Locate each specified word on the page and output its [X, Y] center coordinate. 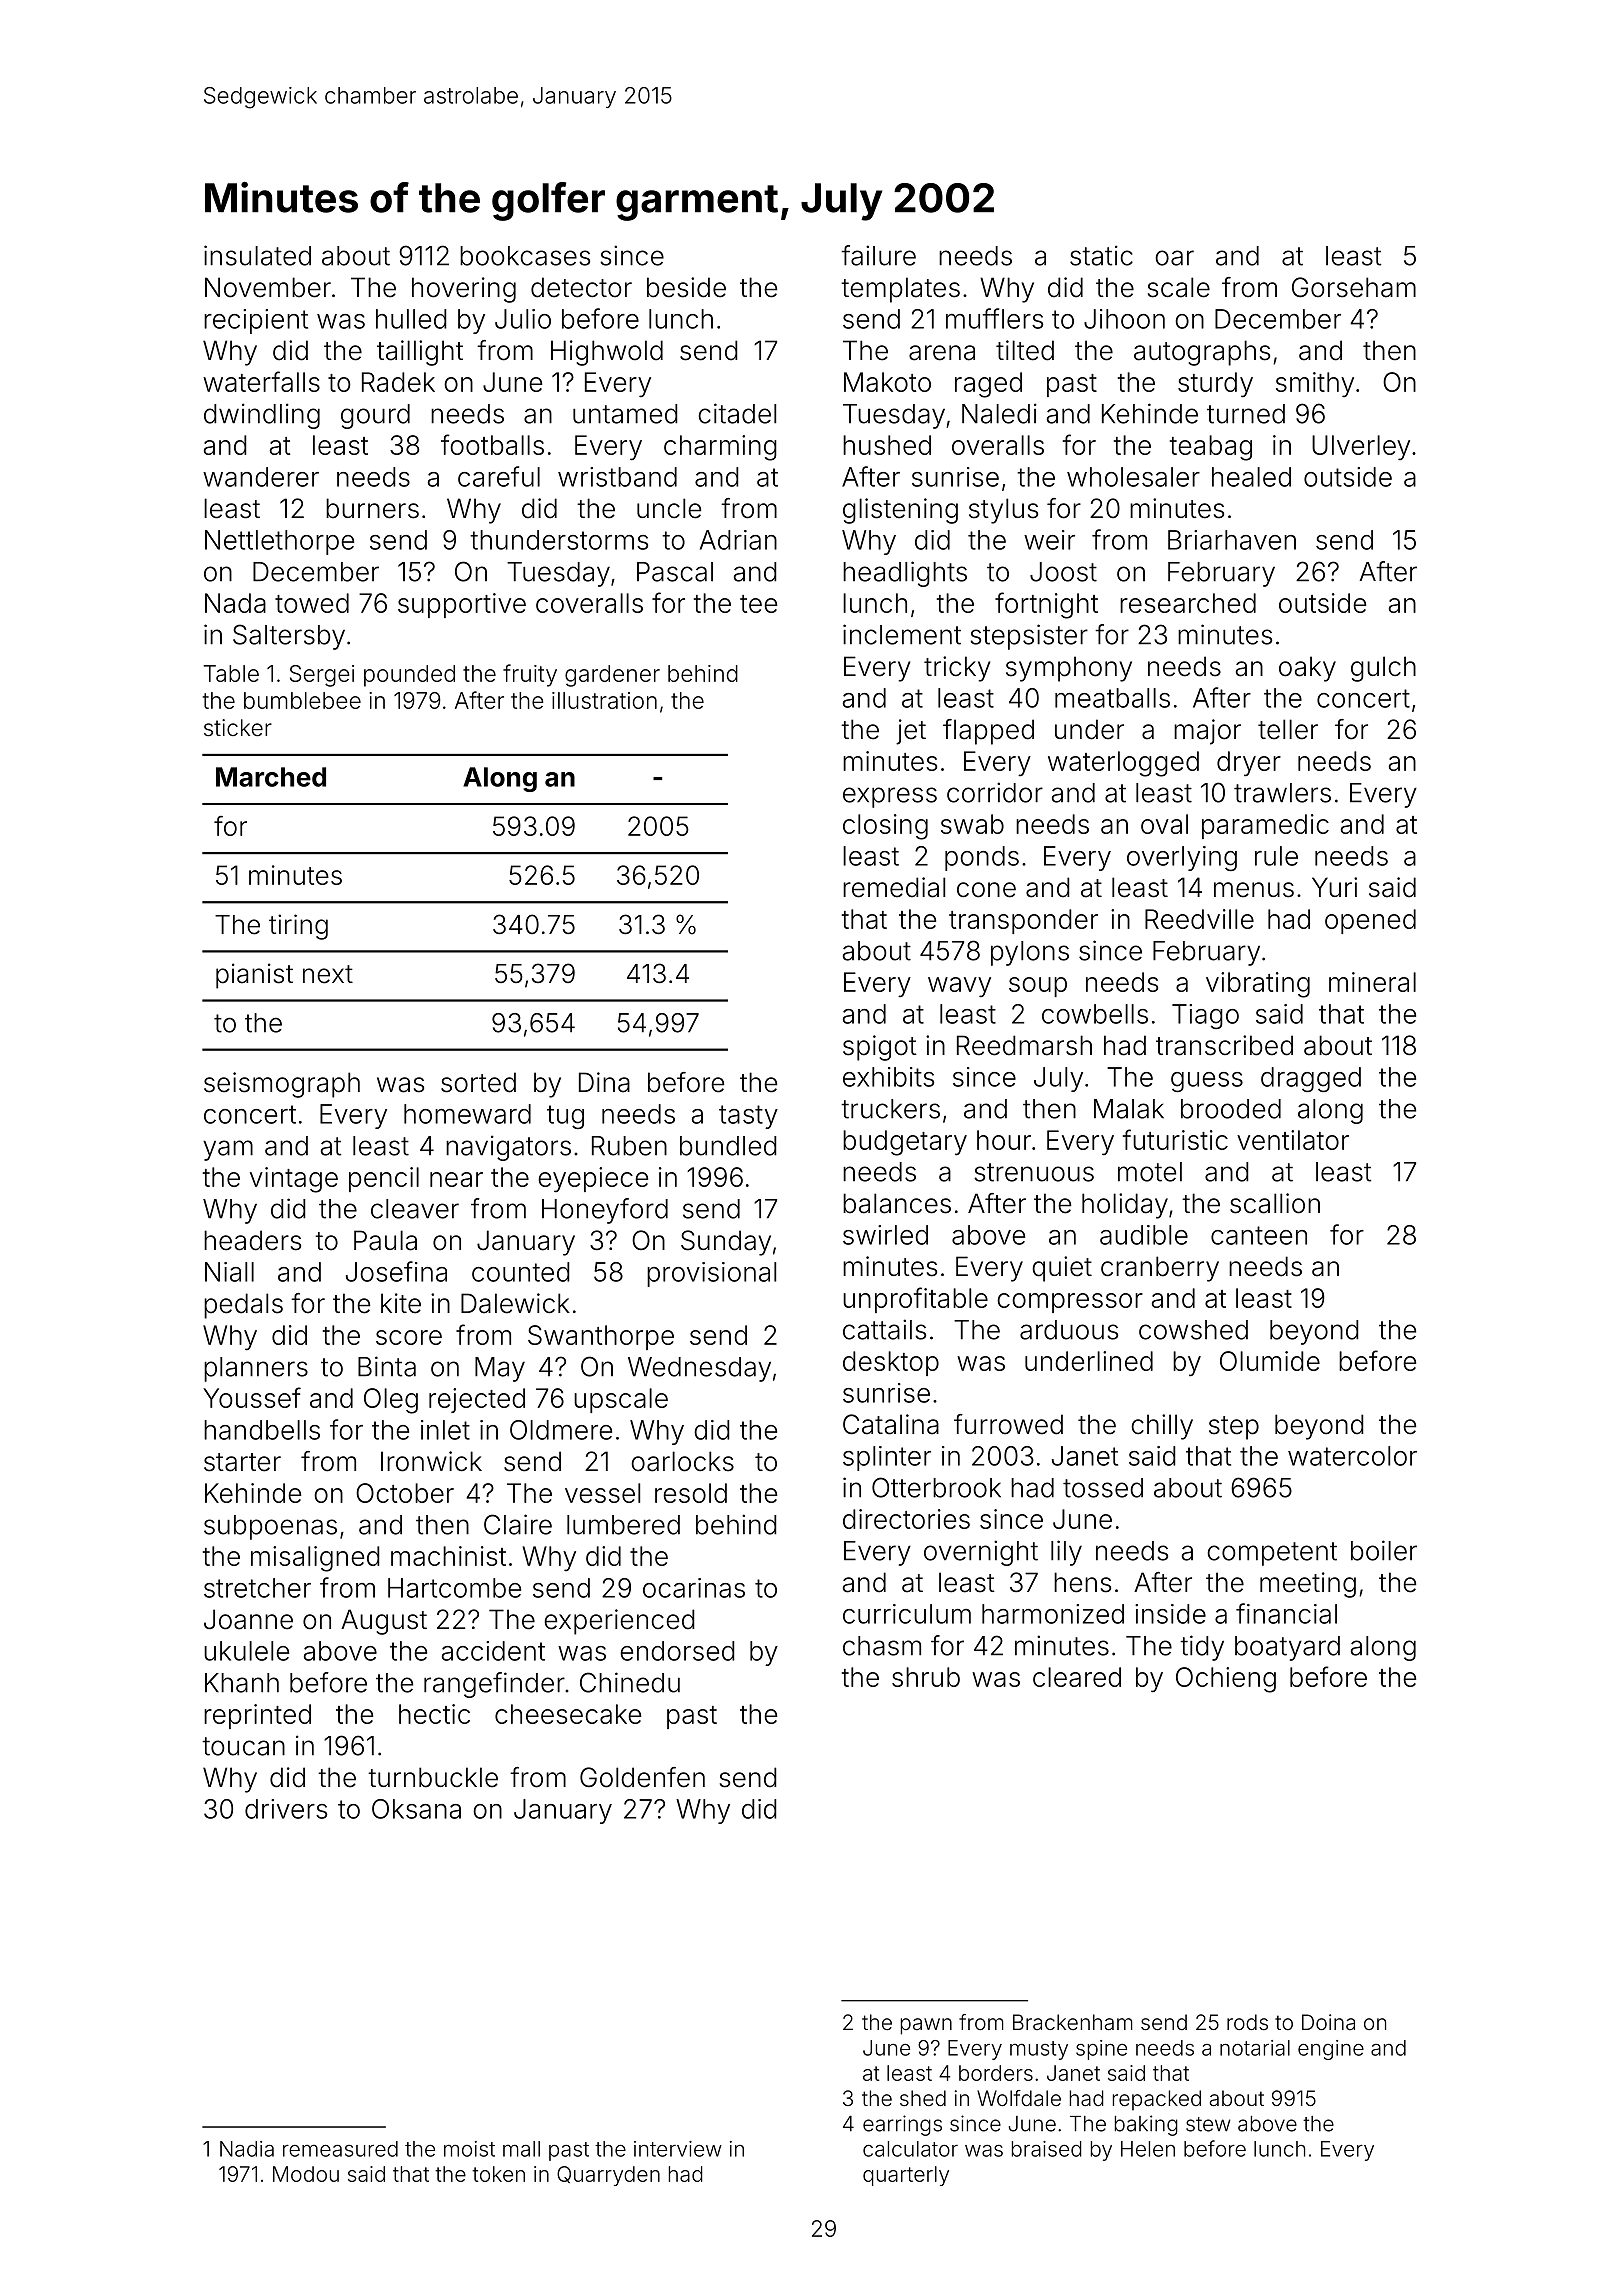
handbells [262, 1430]
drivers [286, 1809]
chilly [1162, 1427]
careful [499, 476]
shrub [926, 1677]
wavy [959, 987]
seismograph [282, 1085]
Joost [1063, 572]
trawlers [1282, 793]
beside [686, 287]
